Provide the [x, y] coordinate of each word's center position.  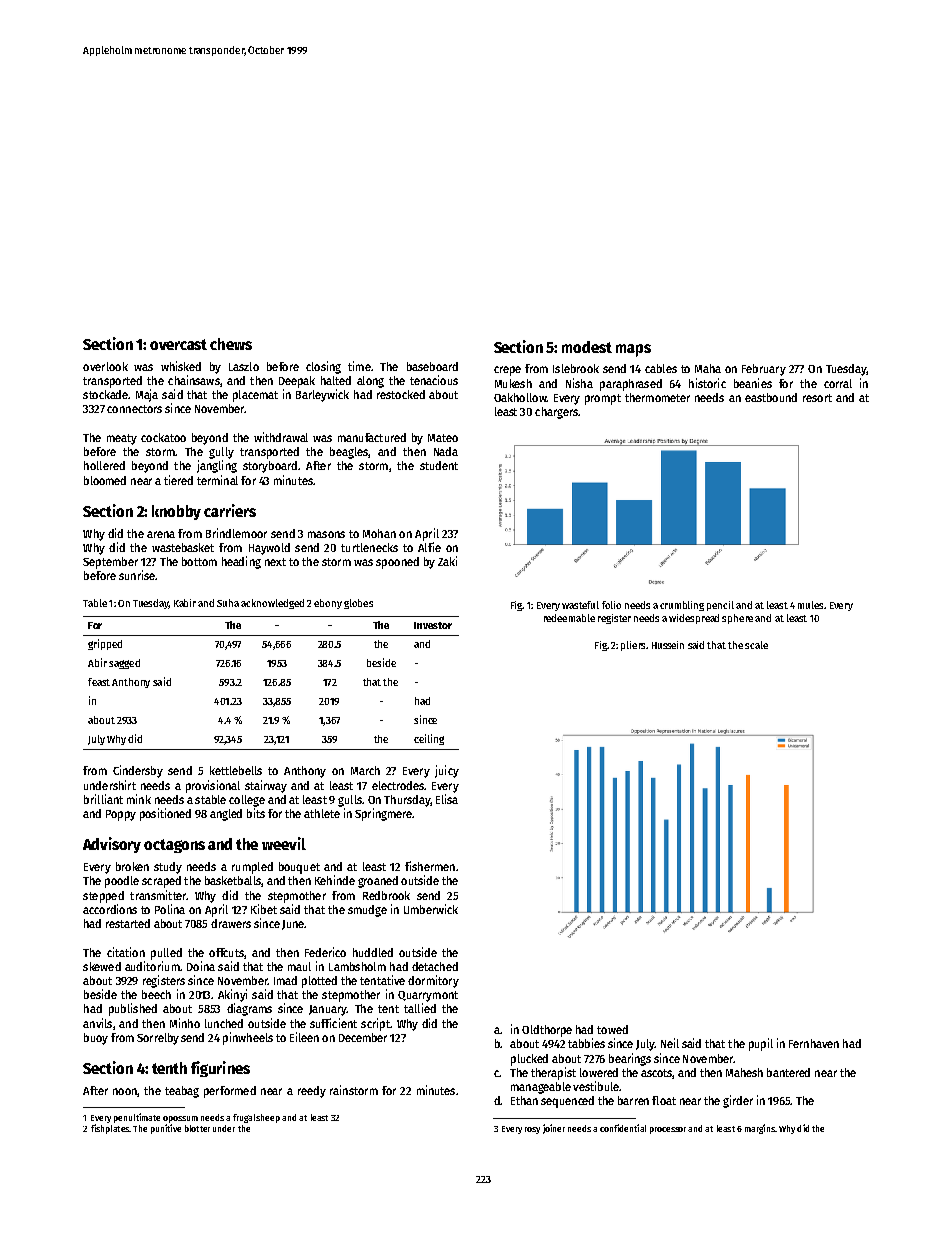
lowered [599, 1072]
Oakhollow [520, 397]
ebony [328, 604]
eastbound [771, 397]
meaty [122, 439]
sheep [268, 1118]
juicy [447, 771]
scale [756, 645]
